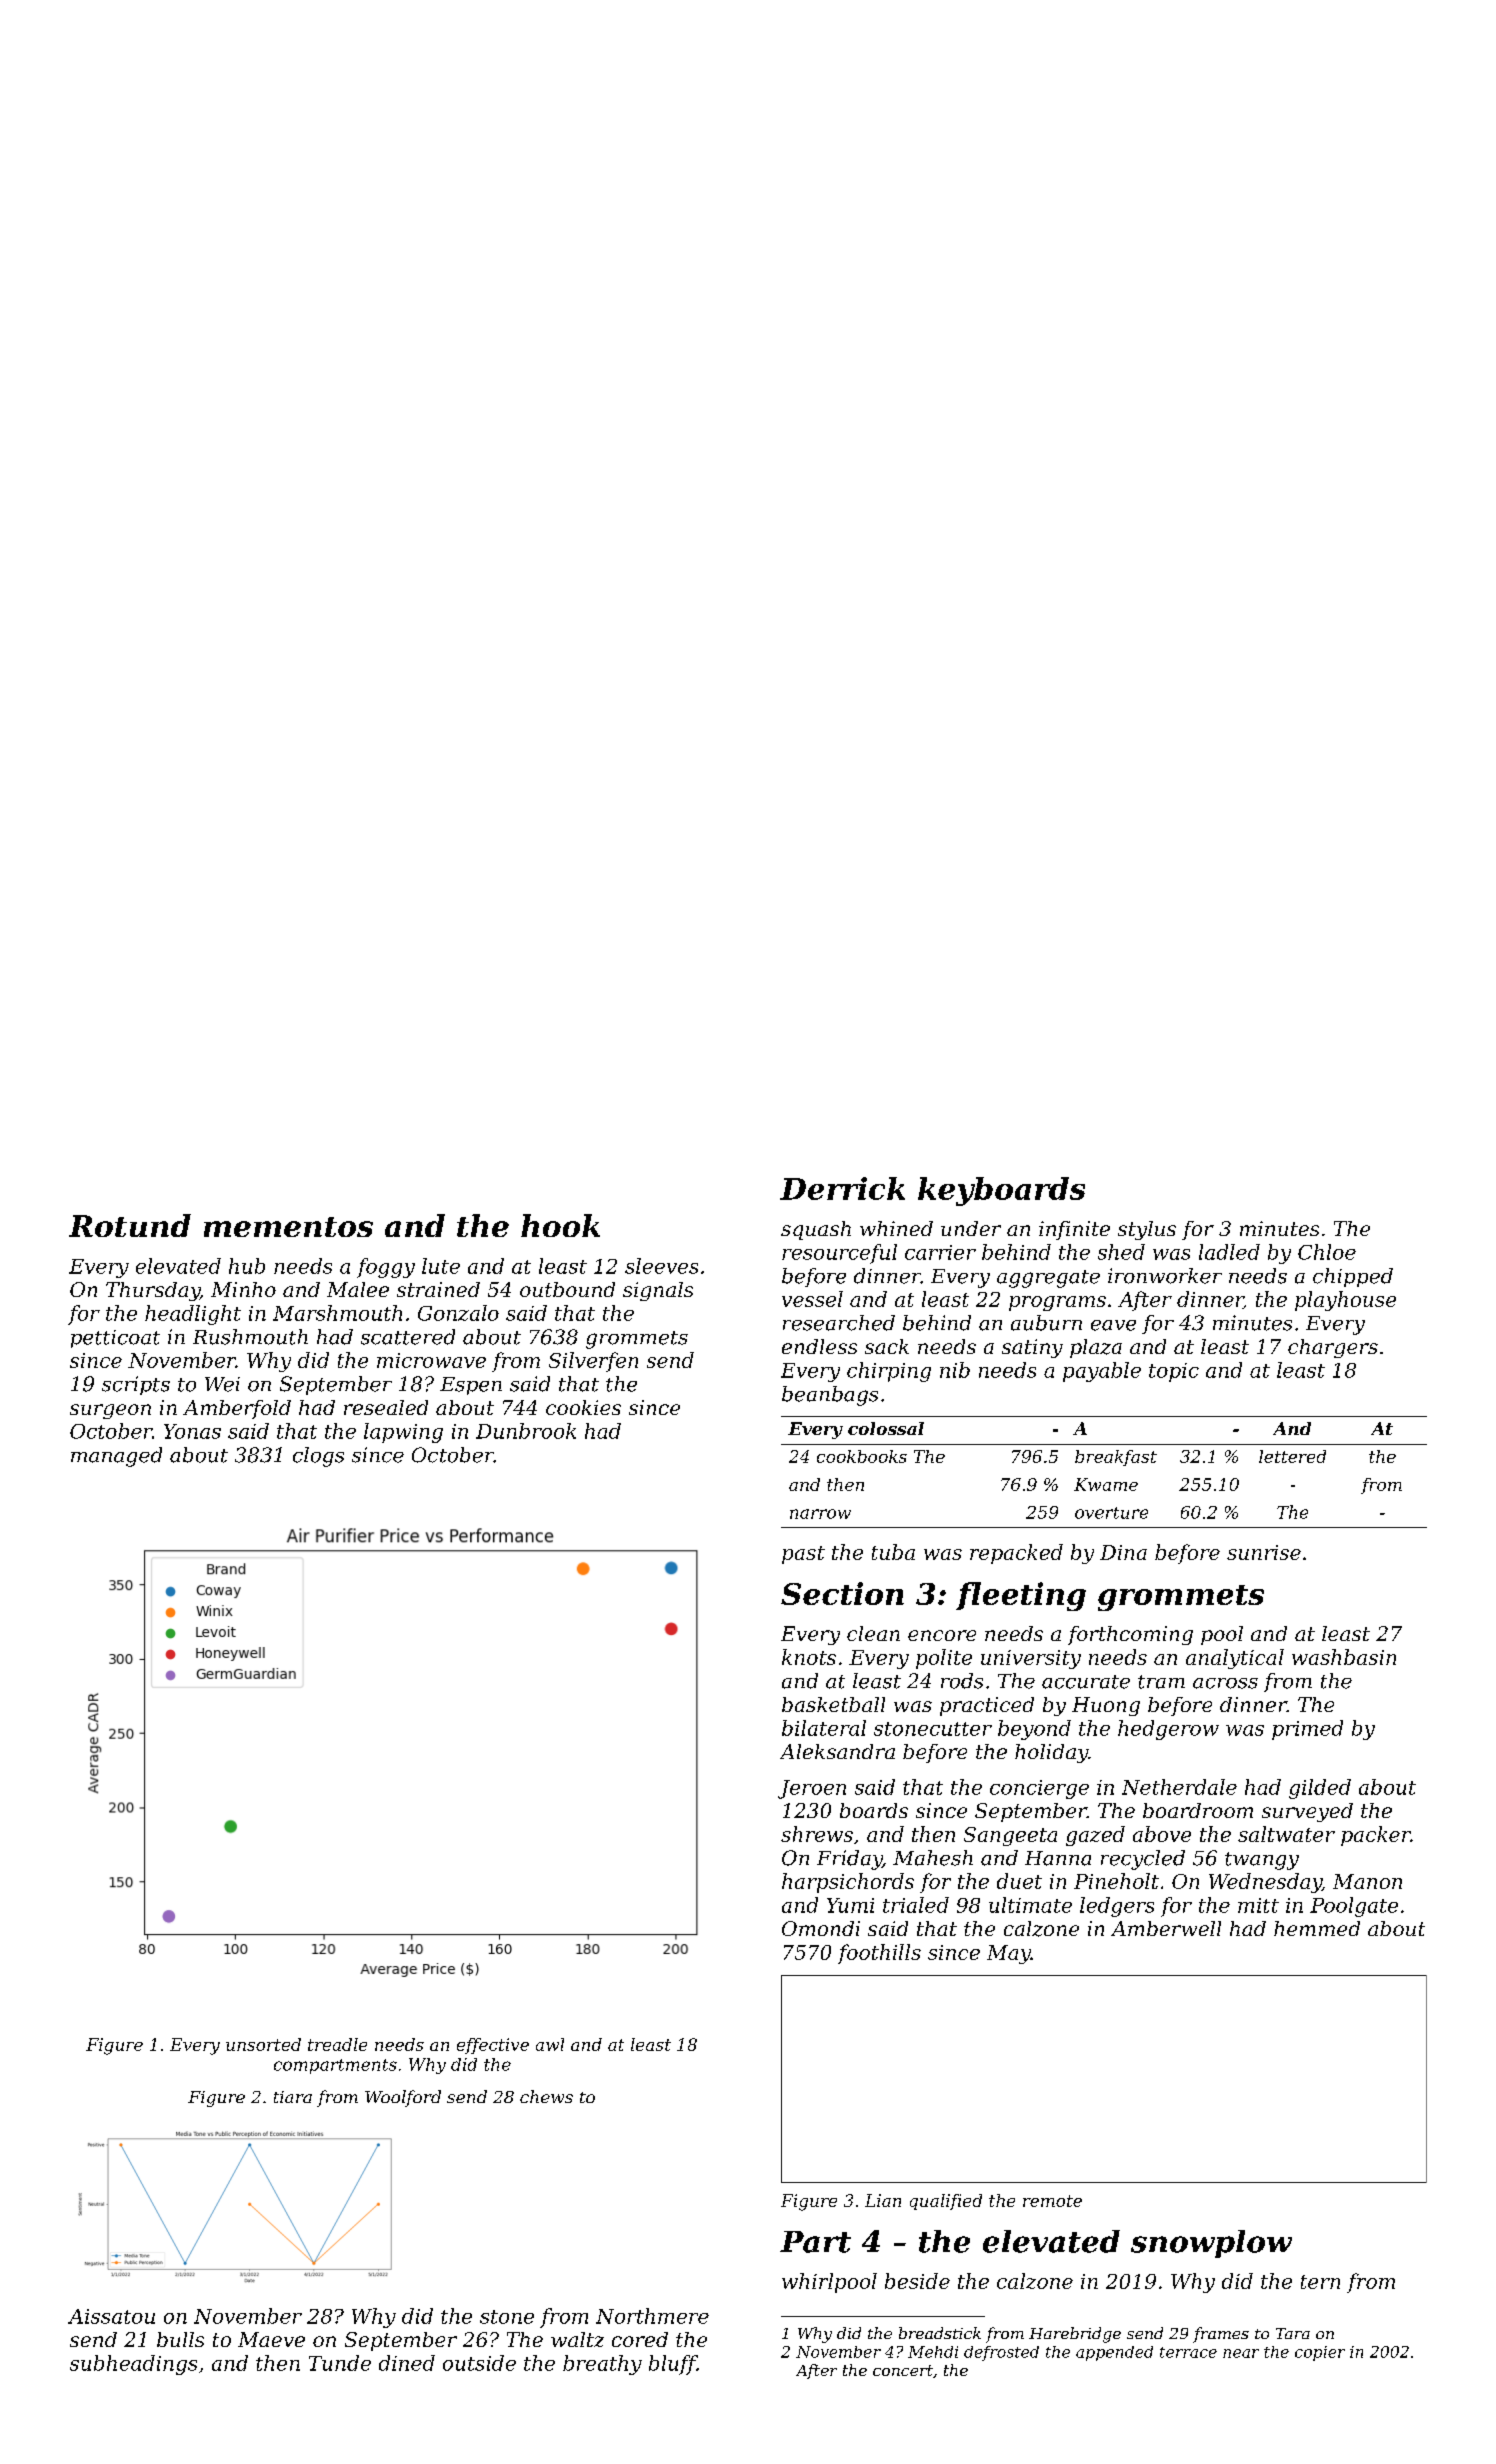 Image resolution: width=1496 pixels, height=2464 pixels. I want to click on Woolford, so click(403, 2098).
